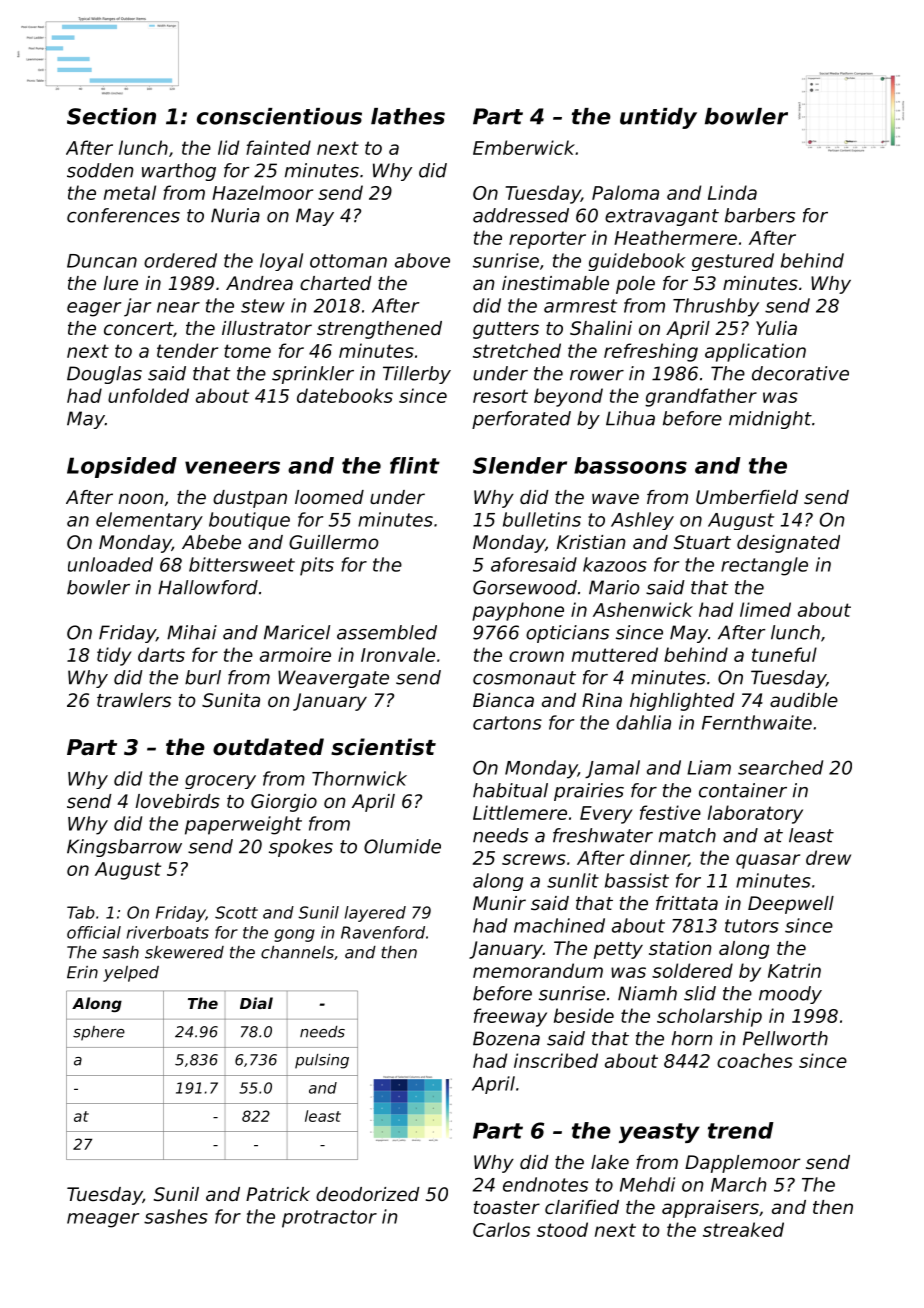 The height and width of the page is (1308, 924). What do you see at coordinates (279, 116) in the page?
I see `conscientious` at bounding box center [279, 116].
